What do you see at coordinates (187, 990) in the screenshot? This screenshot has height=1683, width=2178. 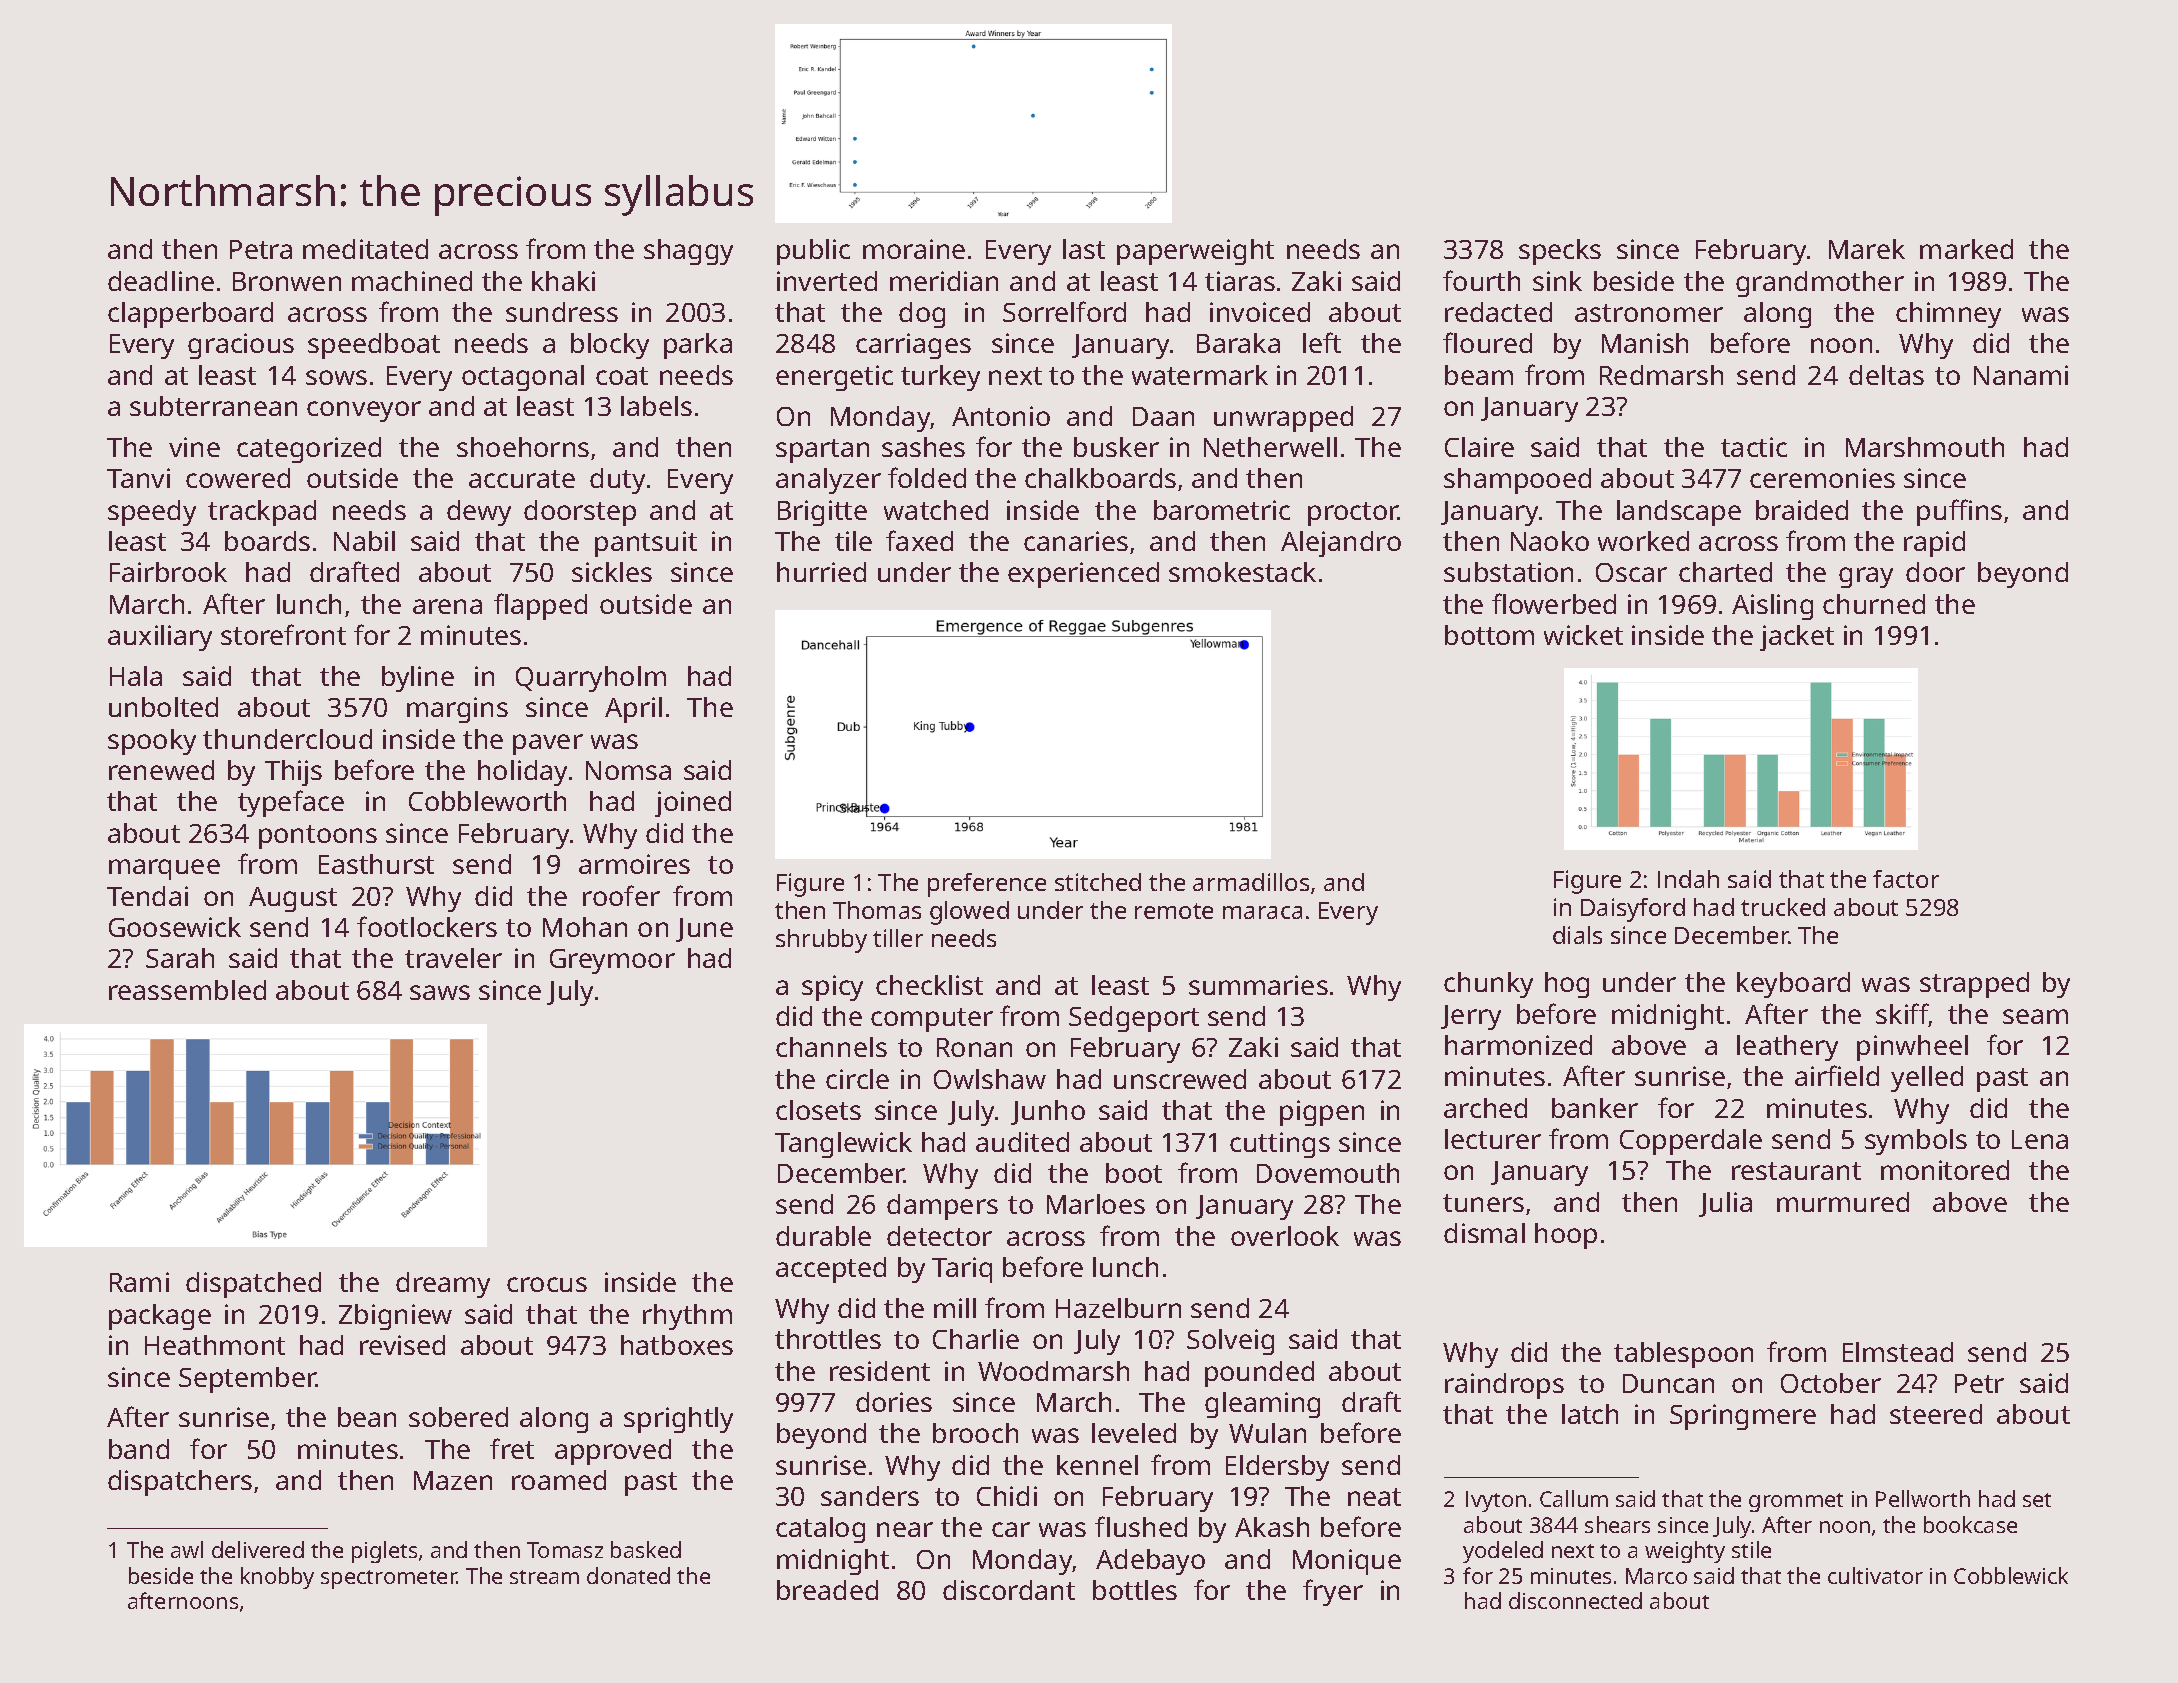 I see `reassembled` at bounding box center [187, 990].
